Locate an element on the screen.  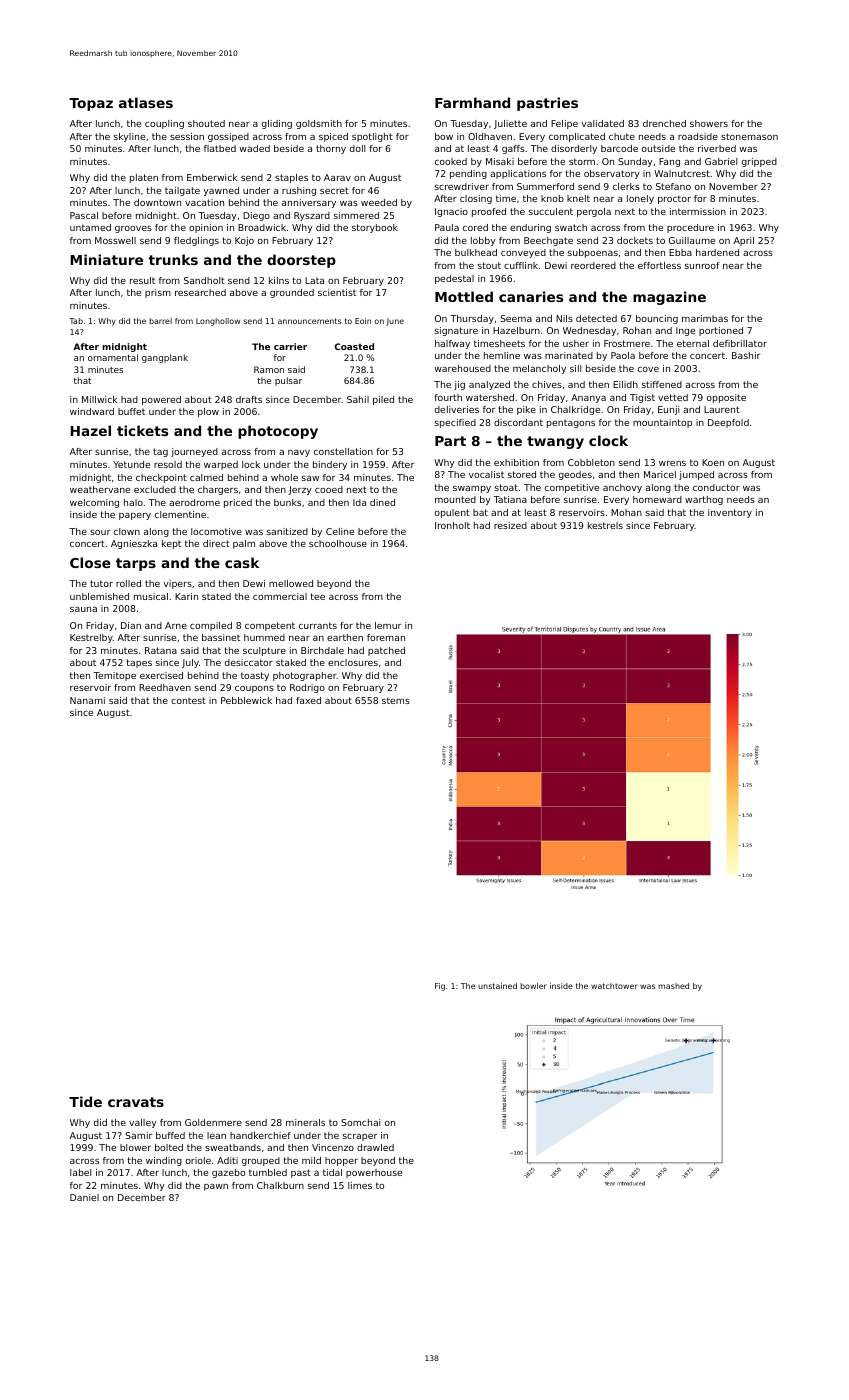
Temitope is located at coordinates (115, 676).
